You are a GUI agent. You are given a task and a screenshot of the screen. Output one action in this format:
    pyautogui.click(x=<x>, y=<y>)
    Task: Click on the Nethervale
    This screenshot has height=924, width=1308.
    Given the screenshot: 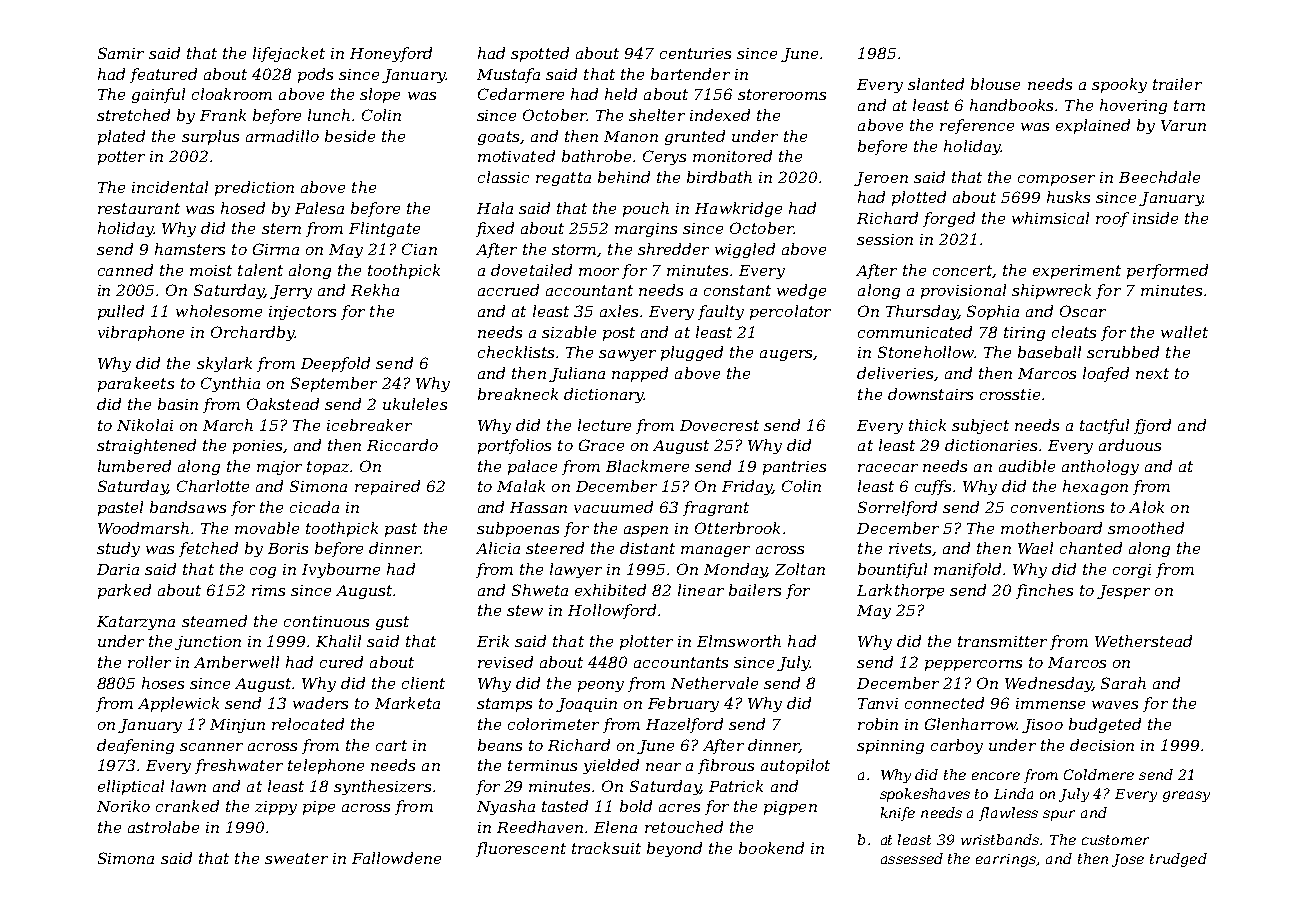 What is the action you would take?
    pyautogui.click(x=714, y=683)
